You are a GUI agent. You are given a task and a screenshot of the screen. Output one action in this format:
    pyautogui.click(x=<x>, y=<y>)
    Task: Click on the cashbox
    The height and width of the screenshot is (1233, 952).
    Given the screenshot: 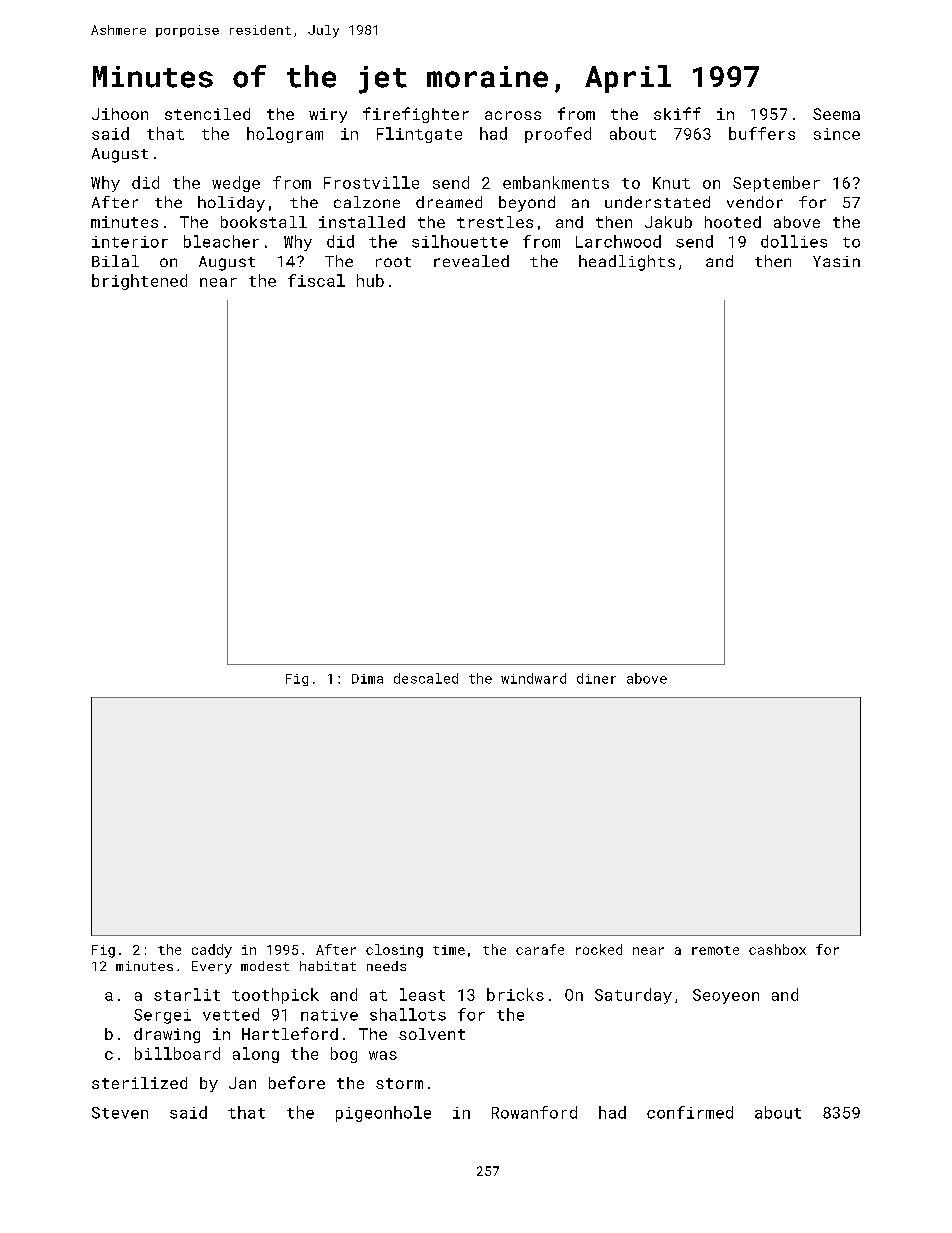 What is the action you would take?
    pyautogui.click(x=777, y=949)
